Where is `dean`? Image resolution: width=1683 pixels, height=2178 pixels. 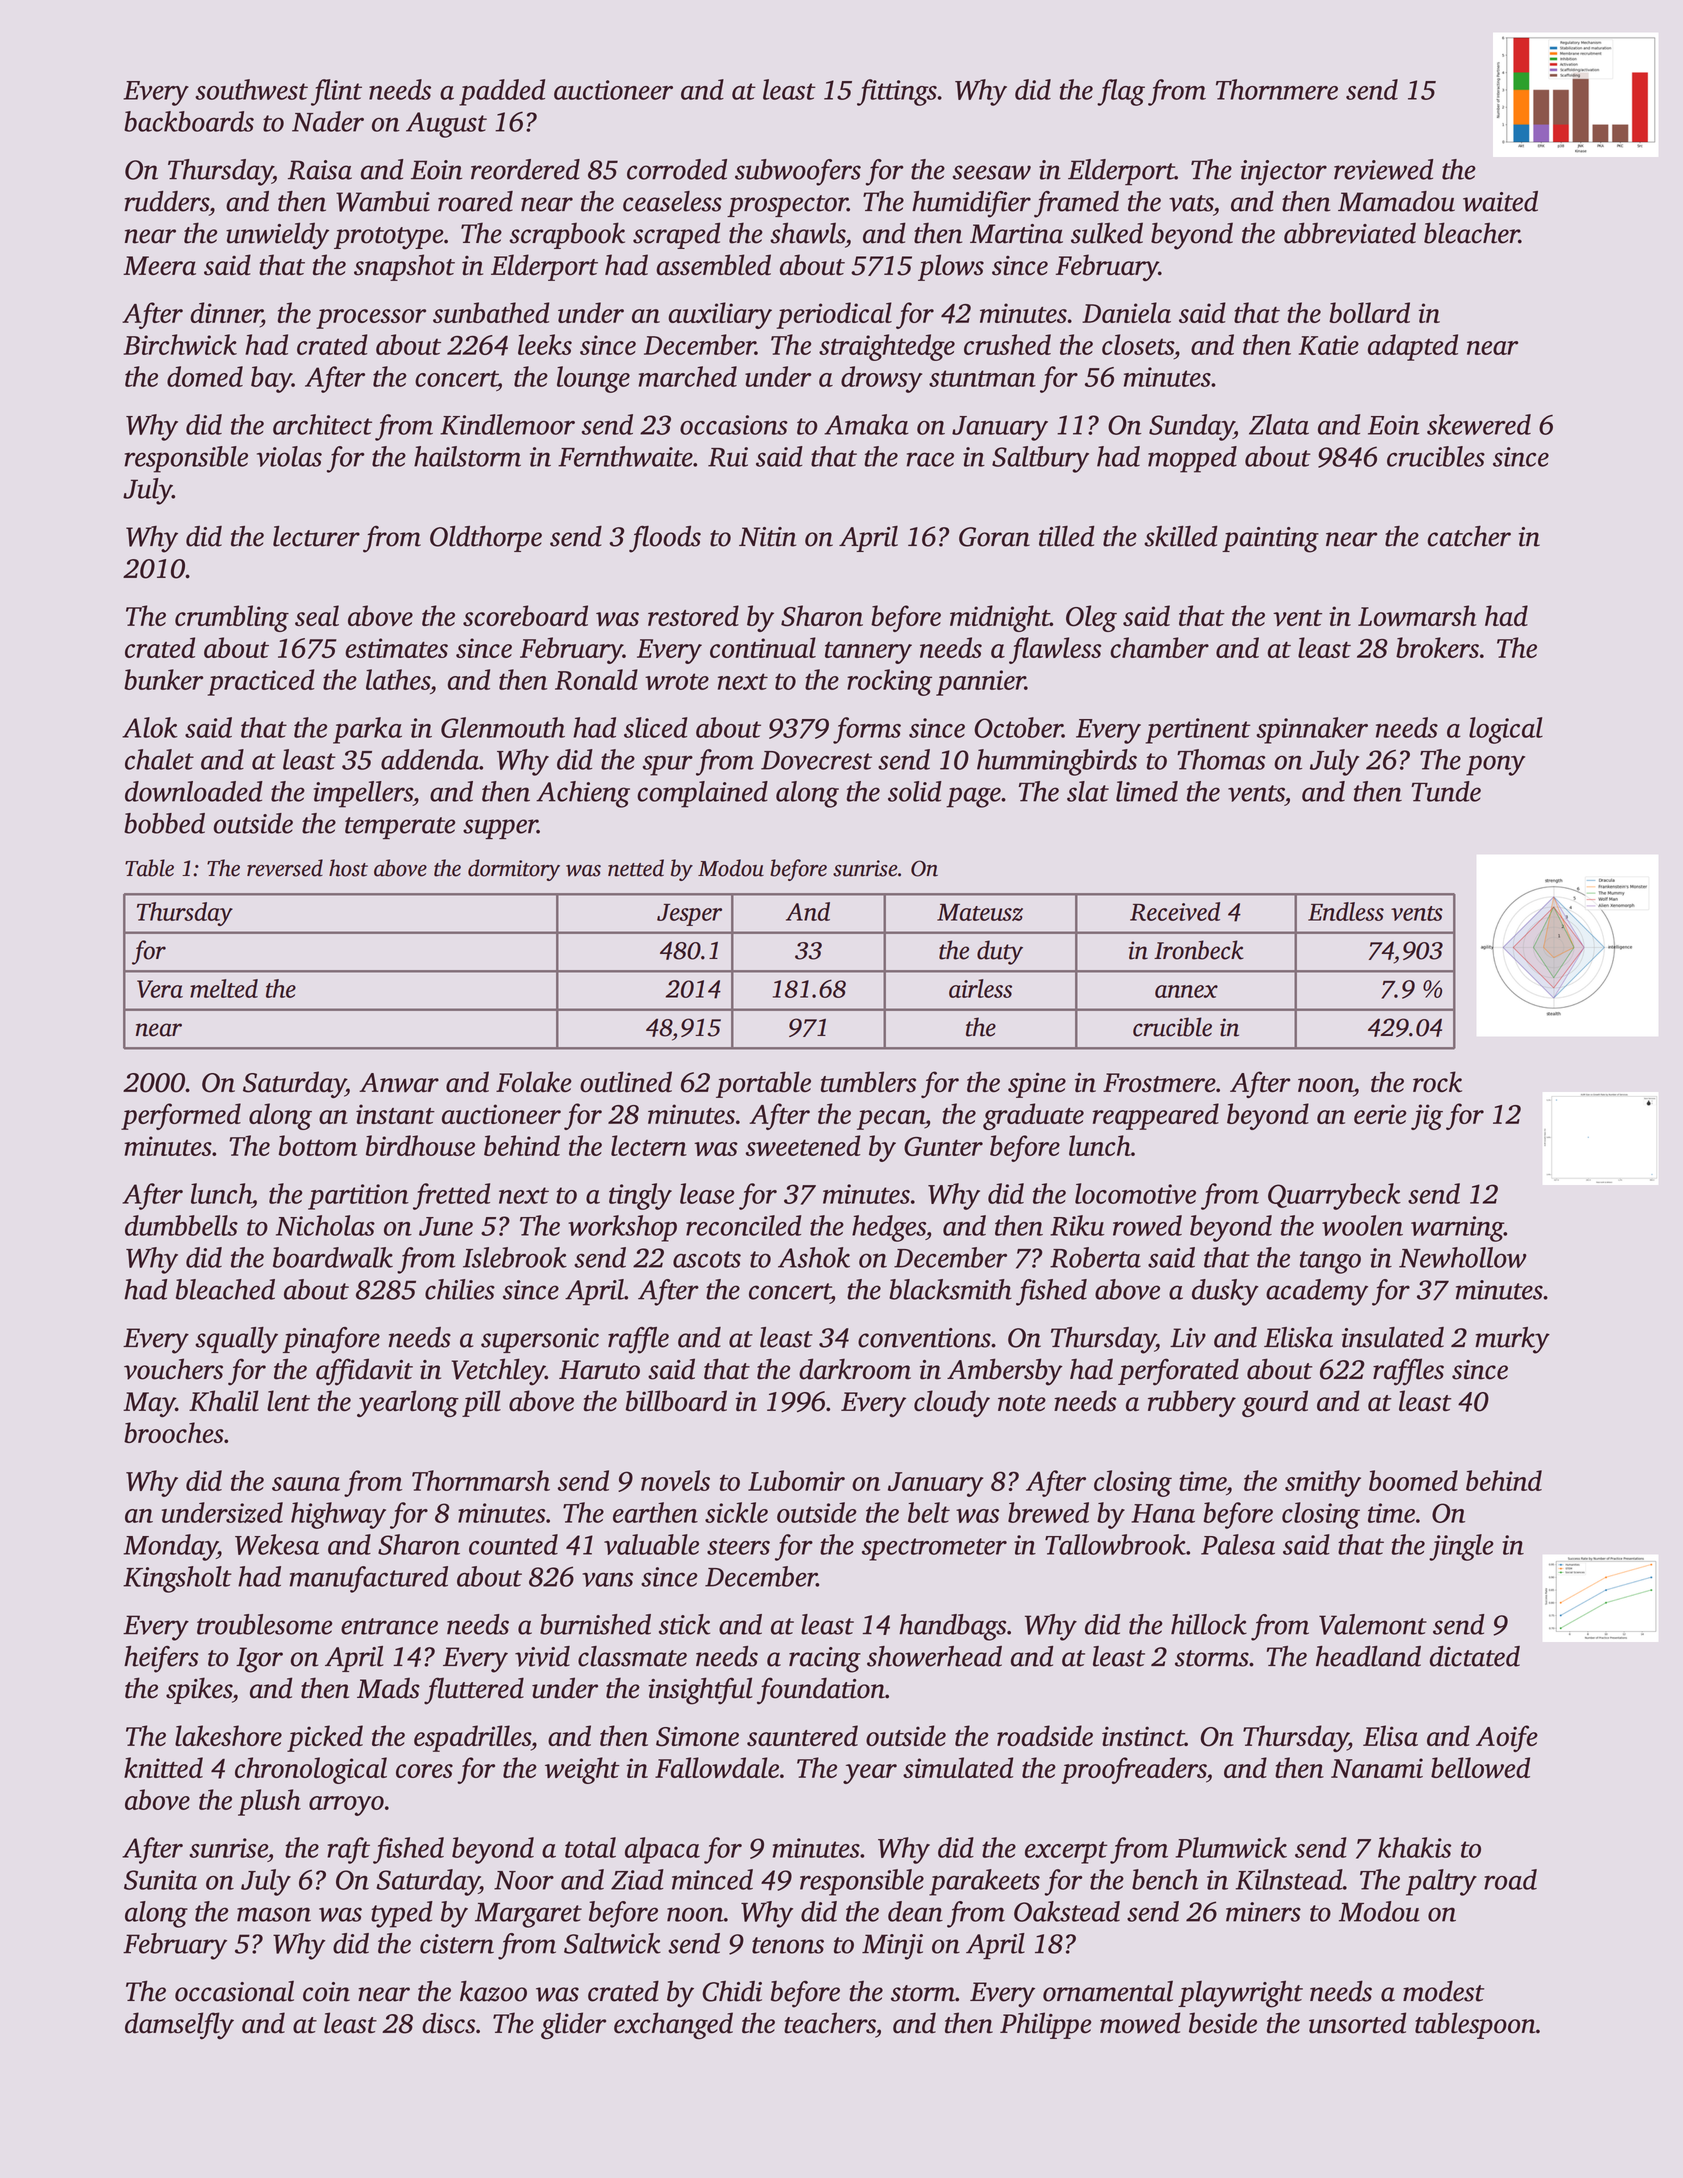 dean is located at coordinates (915, 1911).
